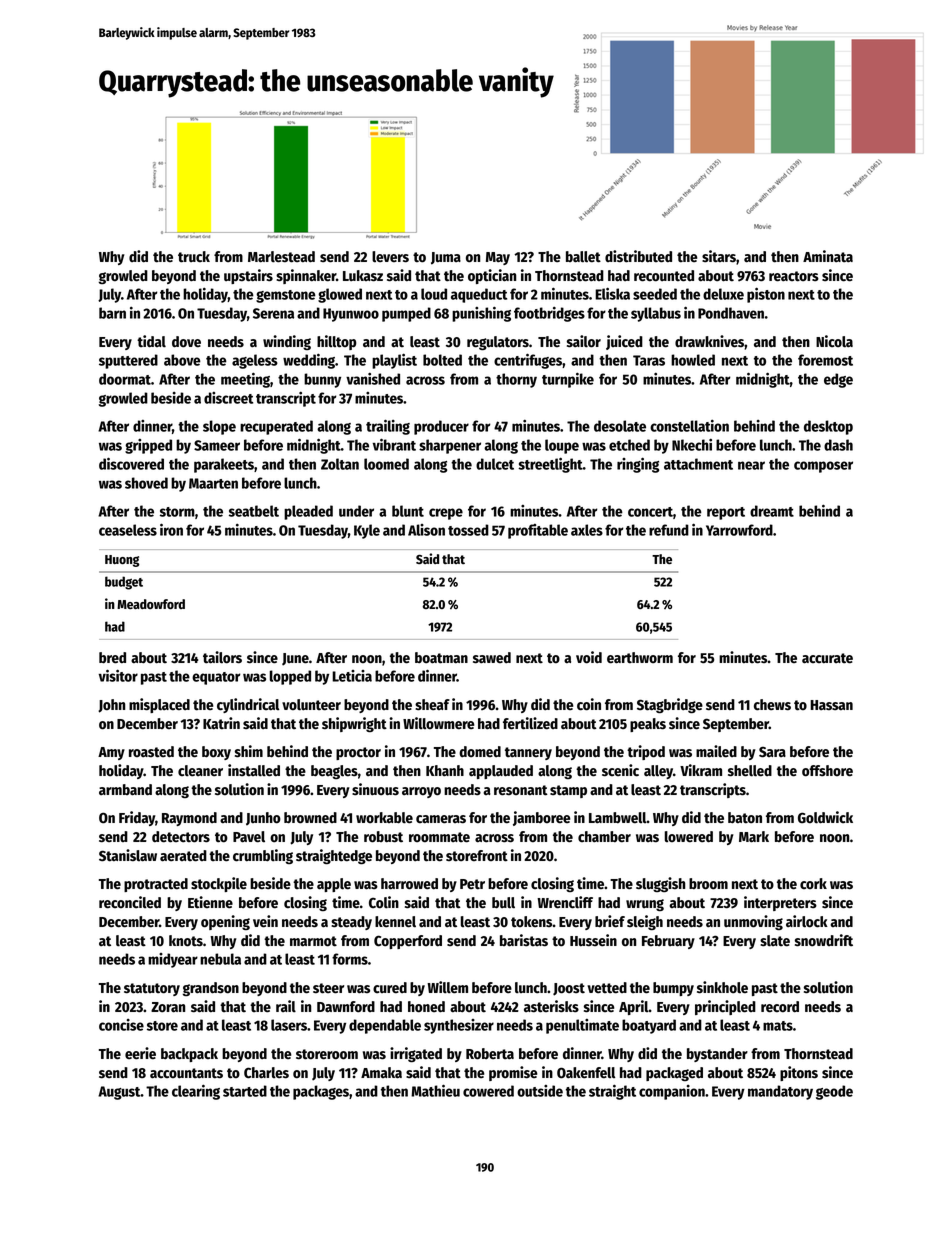 The height and width of the screenshot is (1233, 952). I want to click on alley, so click(658, 772).
